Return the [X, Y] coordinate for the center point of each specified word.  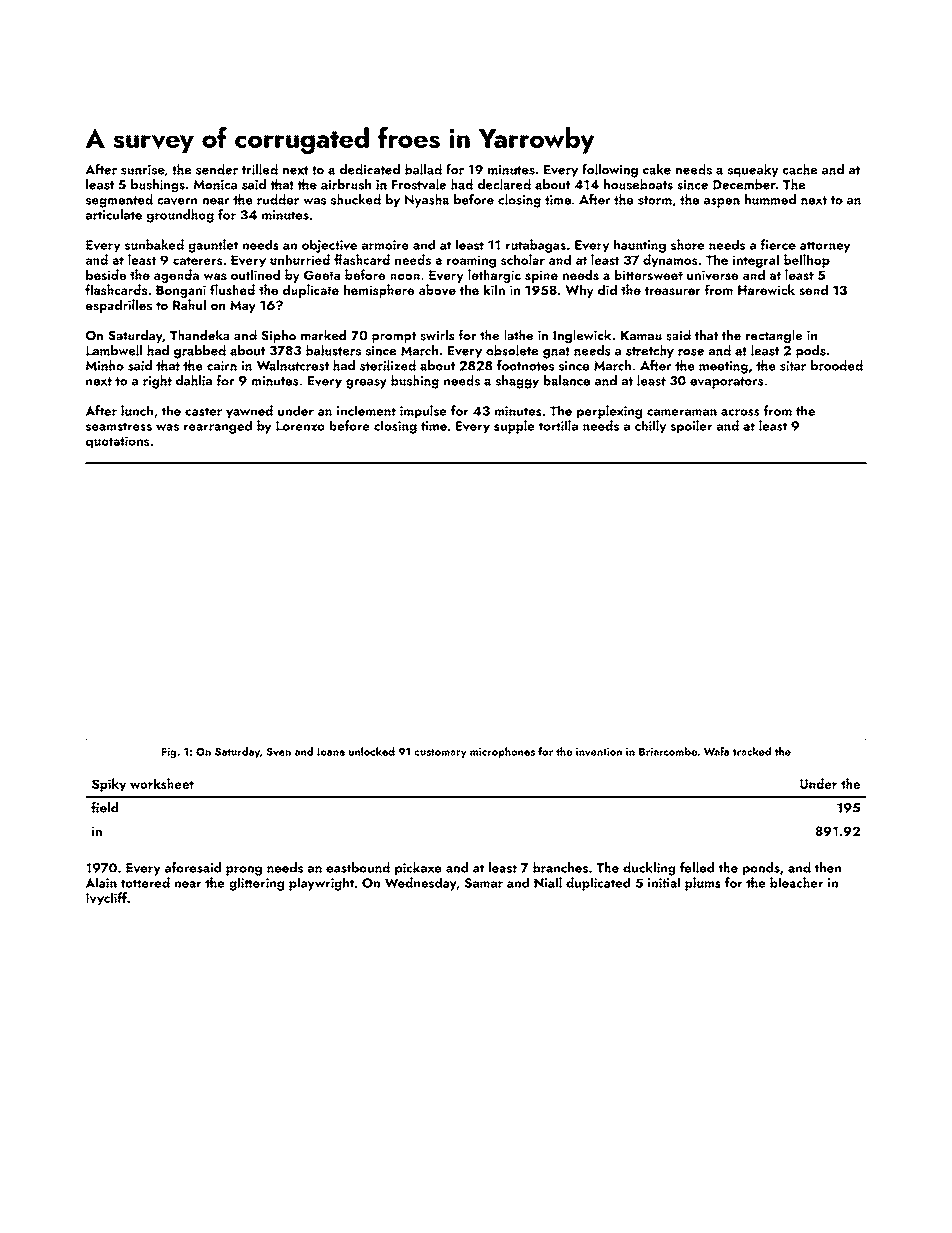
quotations [117, 442]
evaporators [727, 383]
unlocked [372, 751]
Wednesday [421, 884]
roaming [471, 261]
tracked [752, 751]
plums [703, 884]
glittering [256, 884]
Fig [169, 753]
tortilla [558, 425]
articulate [113, 214]
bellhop [807, 261]
